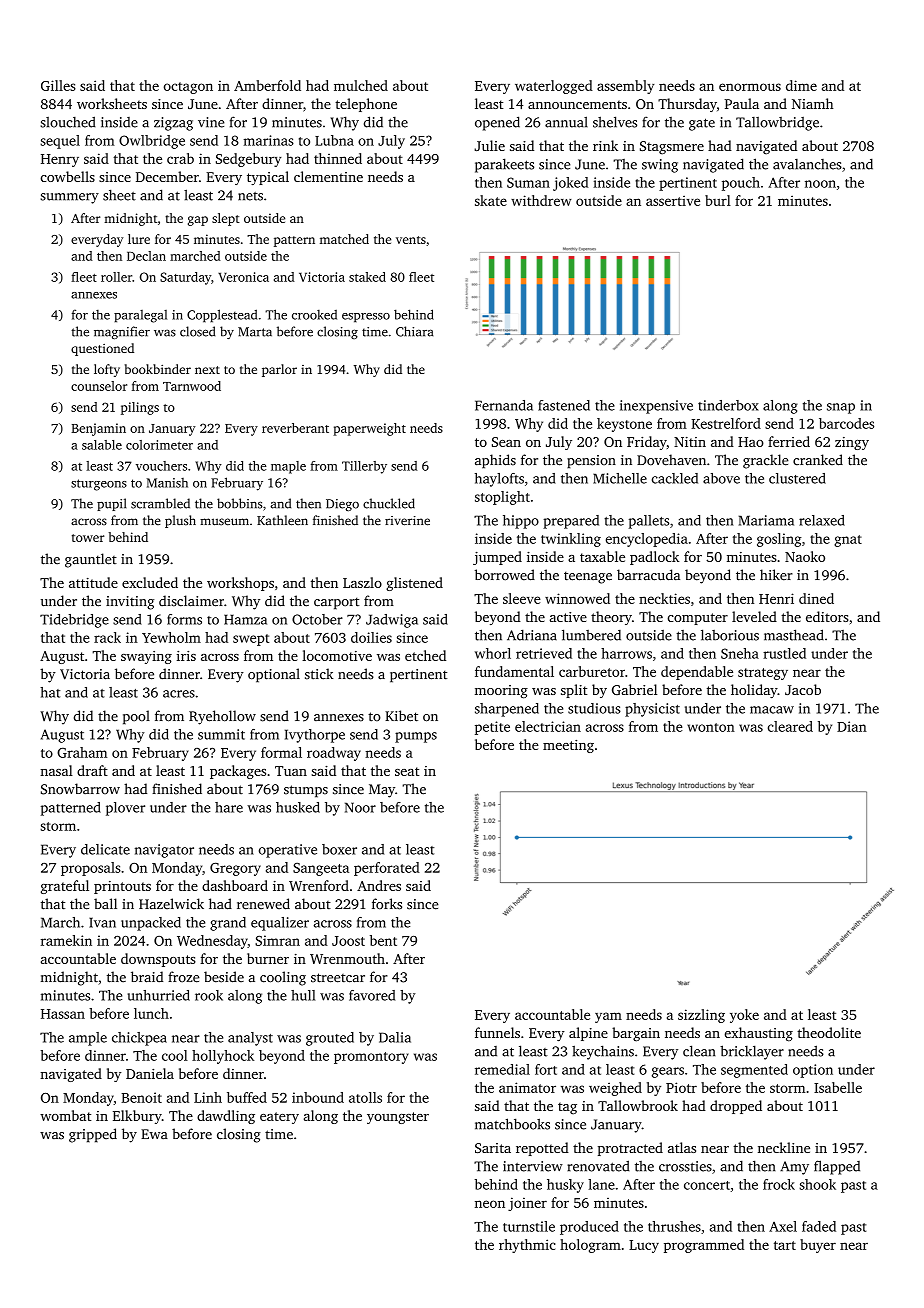 The height and width of the document is (1308, 924). What do you see at coordinates (93, 1135) in the document?
I see `gripped` at bounding box center [93, 1135].
